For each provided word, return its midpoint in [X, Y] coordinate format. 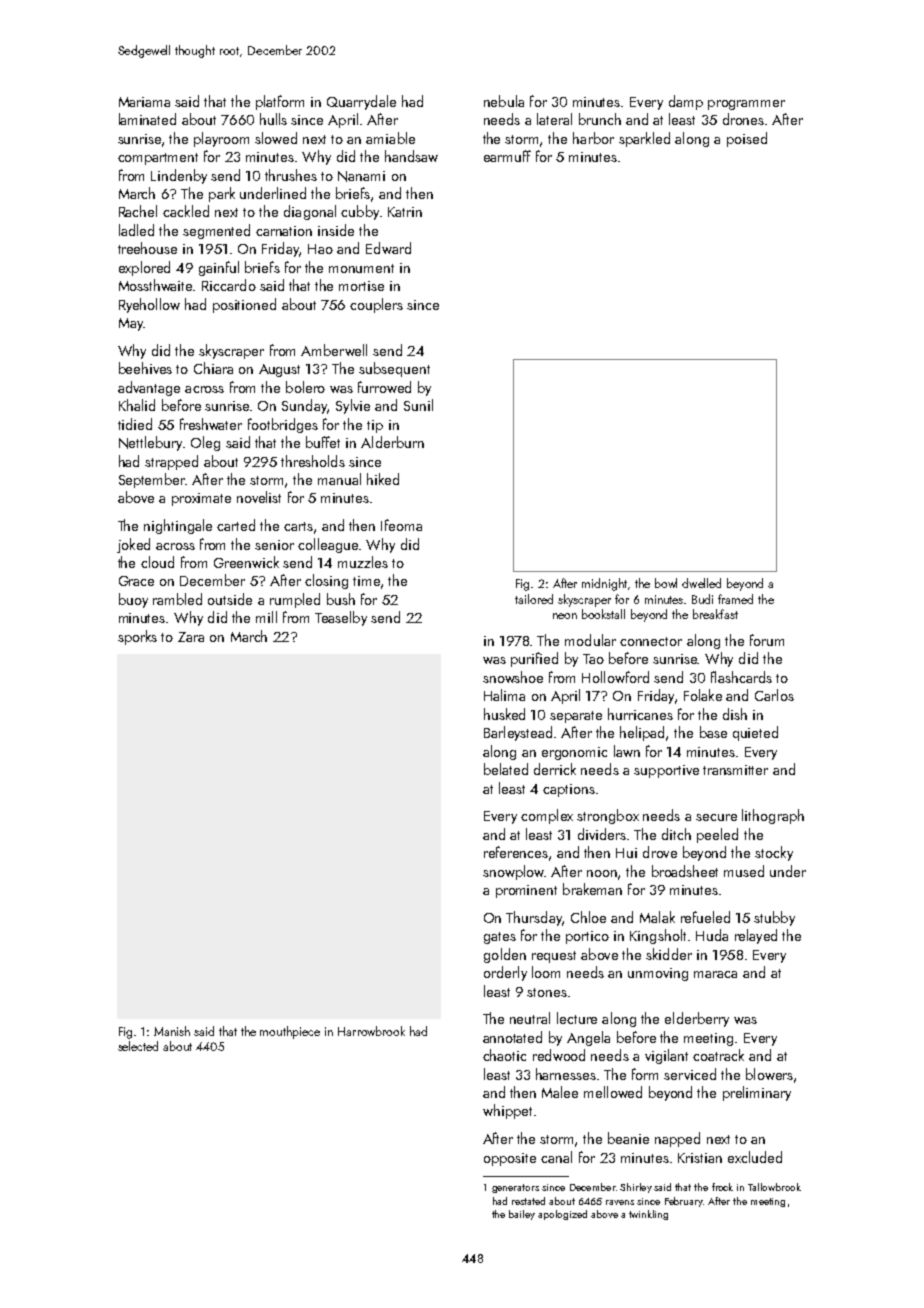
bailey [522, 1215]
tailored [534, 599]
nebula [504, 101]
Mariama [144, 102]
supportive [666, 771]
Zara [191, 637]
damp [686, 102]
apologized [562, 1215]
